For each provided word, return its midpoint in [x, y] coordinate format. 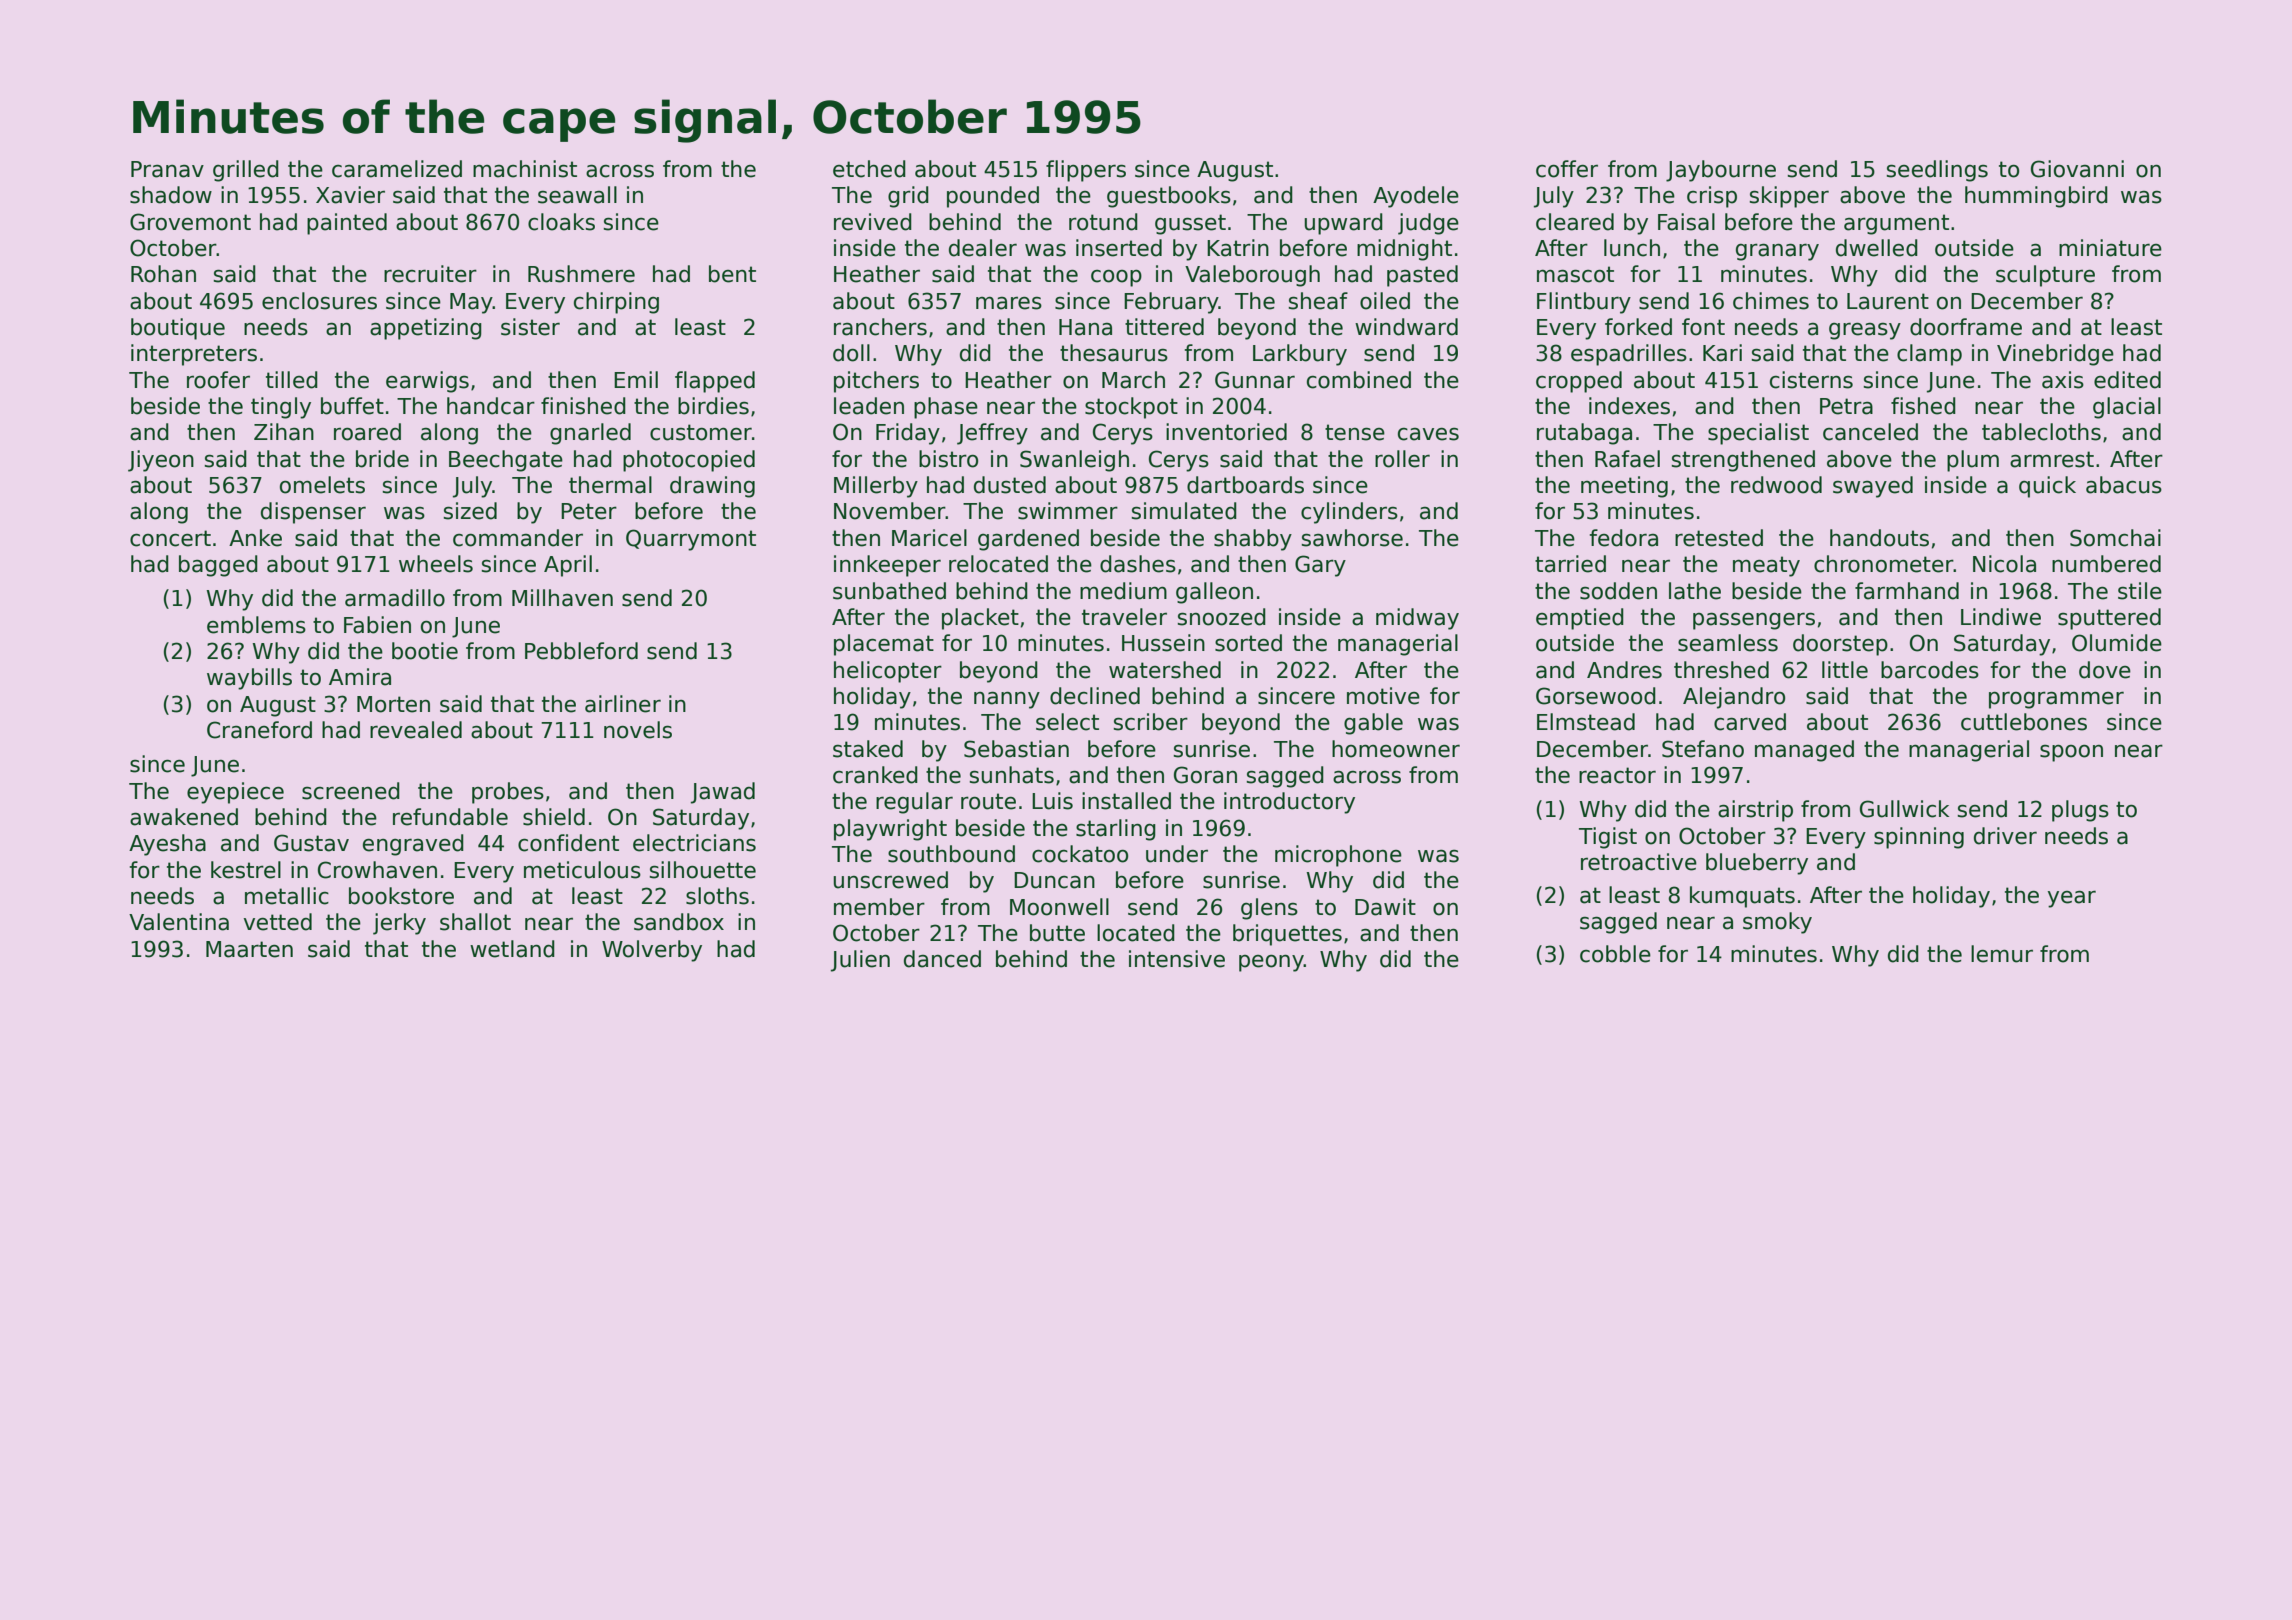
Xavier [350, 195]
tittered [1164, 327]
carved [1750, 722]
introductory [1289, 803]
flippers [1086, 171]
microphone [1338, 856]
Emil [636, 379]
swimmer [1068, 511]
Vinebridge [2055, 355]
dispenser [313, 513]
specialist [1758, 434]
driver [2005, 836]
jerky [399, 924]
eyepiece [235, 793]
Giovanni [2077, 169]
